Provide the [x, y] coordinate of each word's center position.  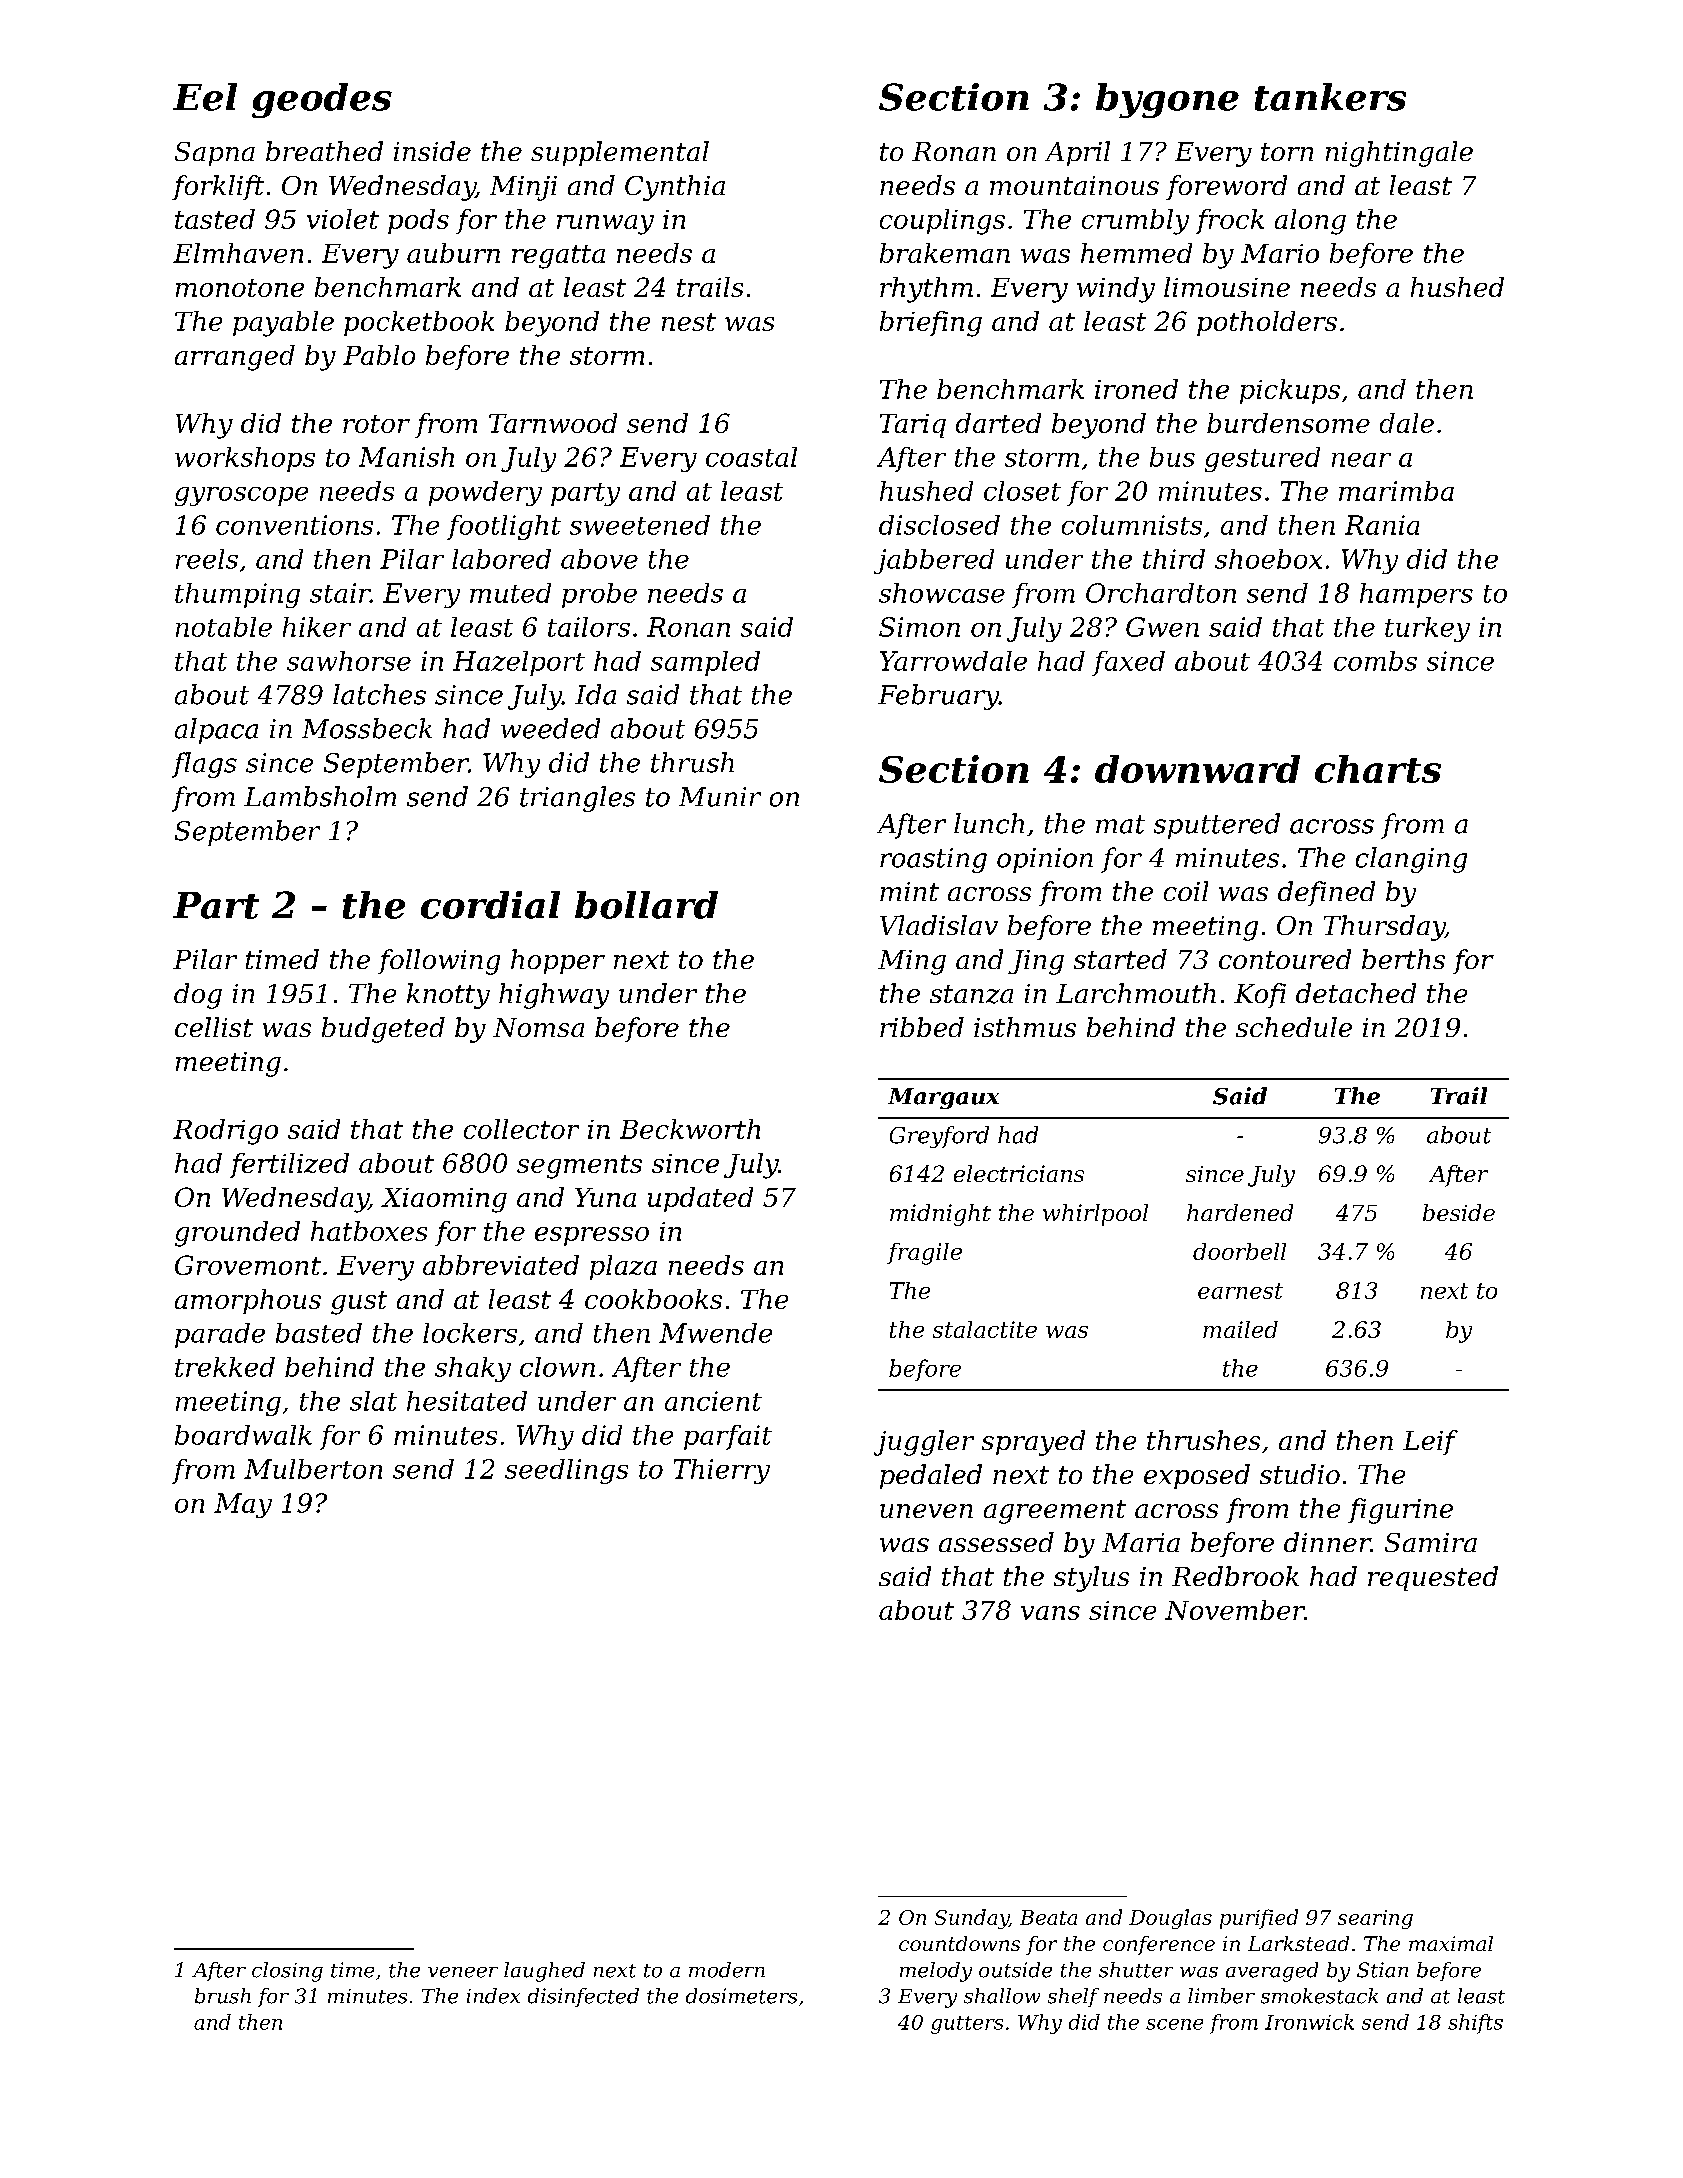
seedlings [566, 1471]
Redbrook [1235, 1576]
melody [936, 1972]
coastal [751, 457]
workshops [245, 459]
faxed [1128, 663]
